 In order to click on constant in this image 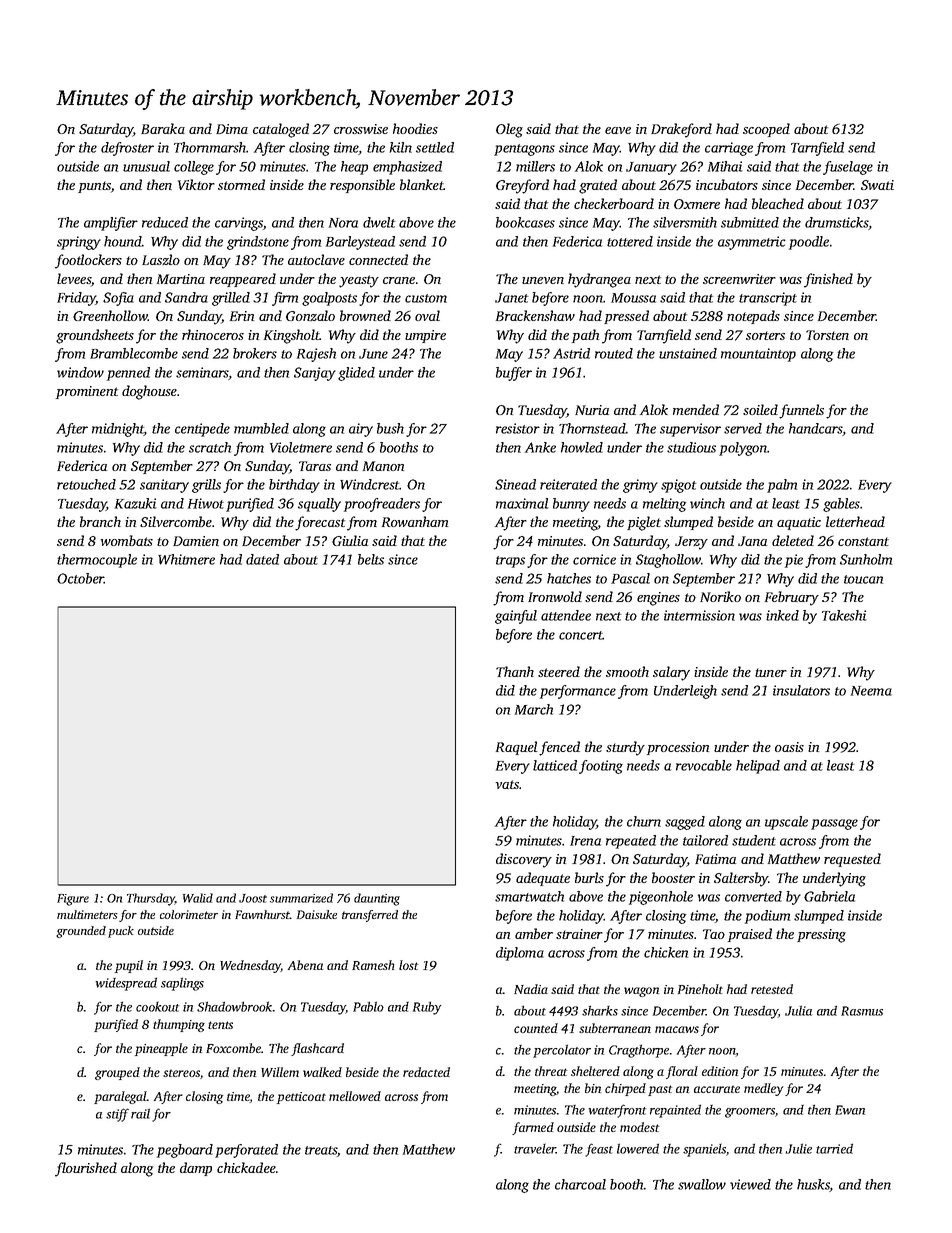, I will do `click(863, 541)`.
